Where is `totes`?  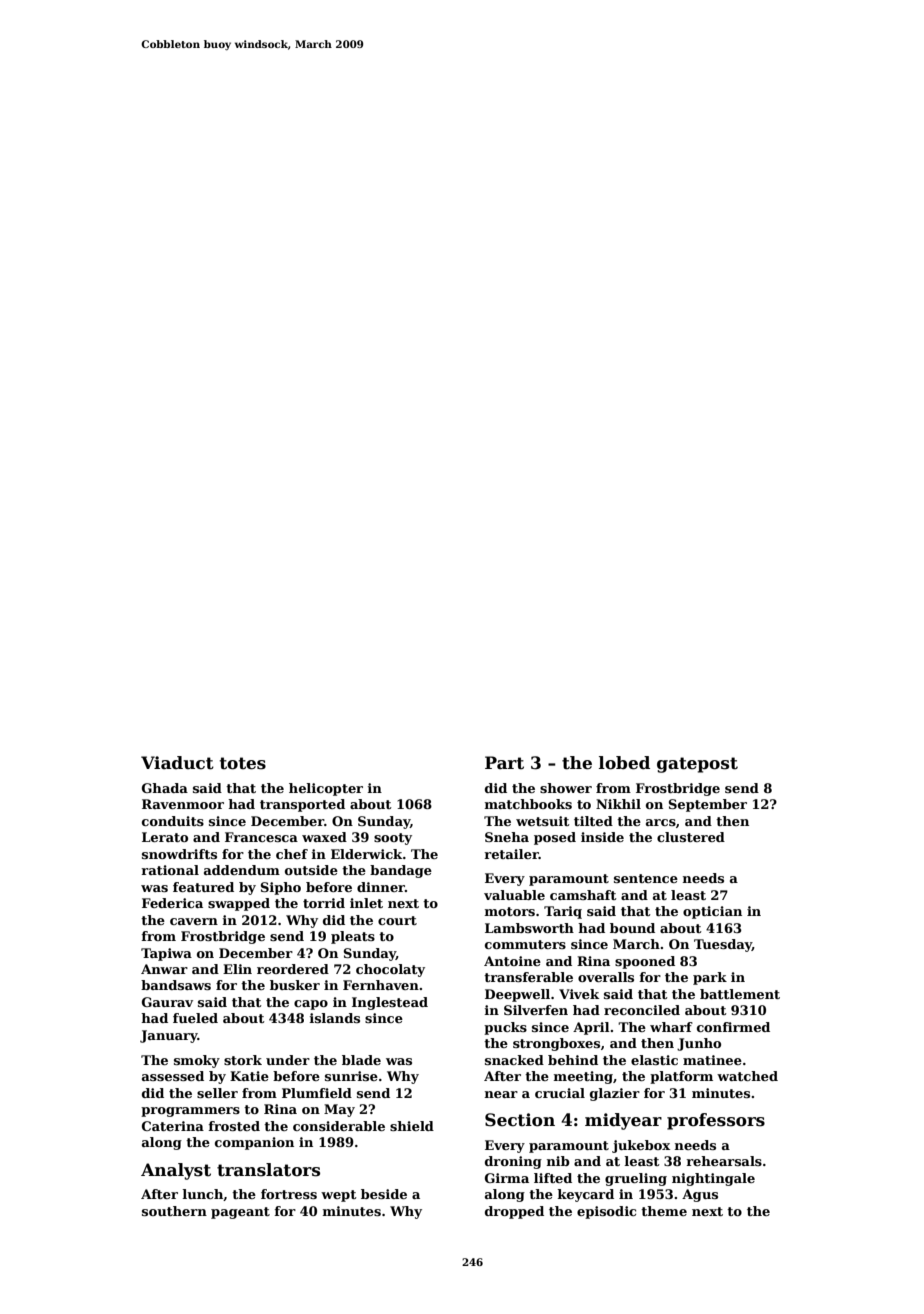
totes is located at coordinates (243, 763).
